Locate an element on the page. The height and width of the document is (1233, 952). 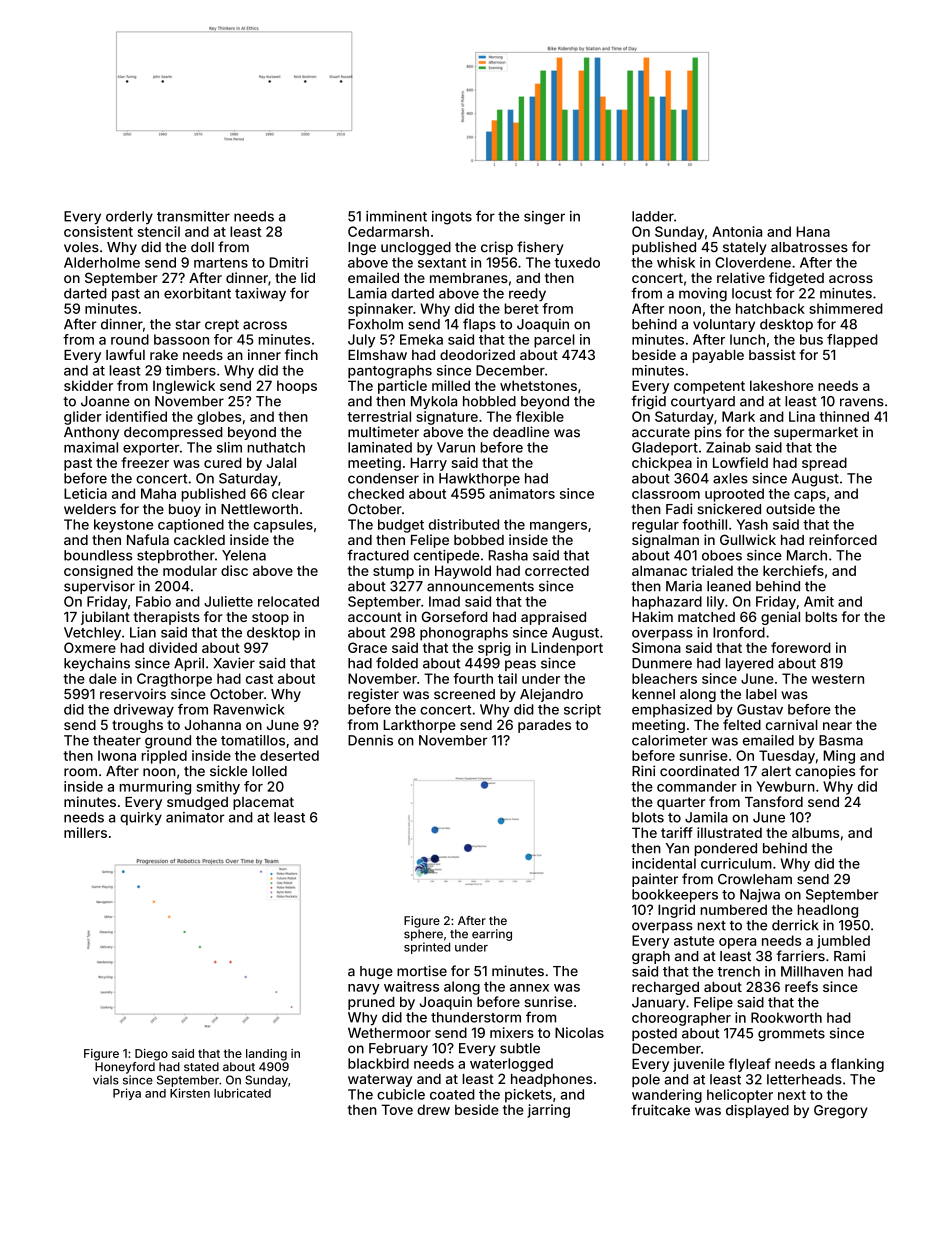
condenser is located at coordinates (383, 478).
